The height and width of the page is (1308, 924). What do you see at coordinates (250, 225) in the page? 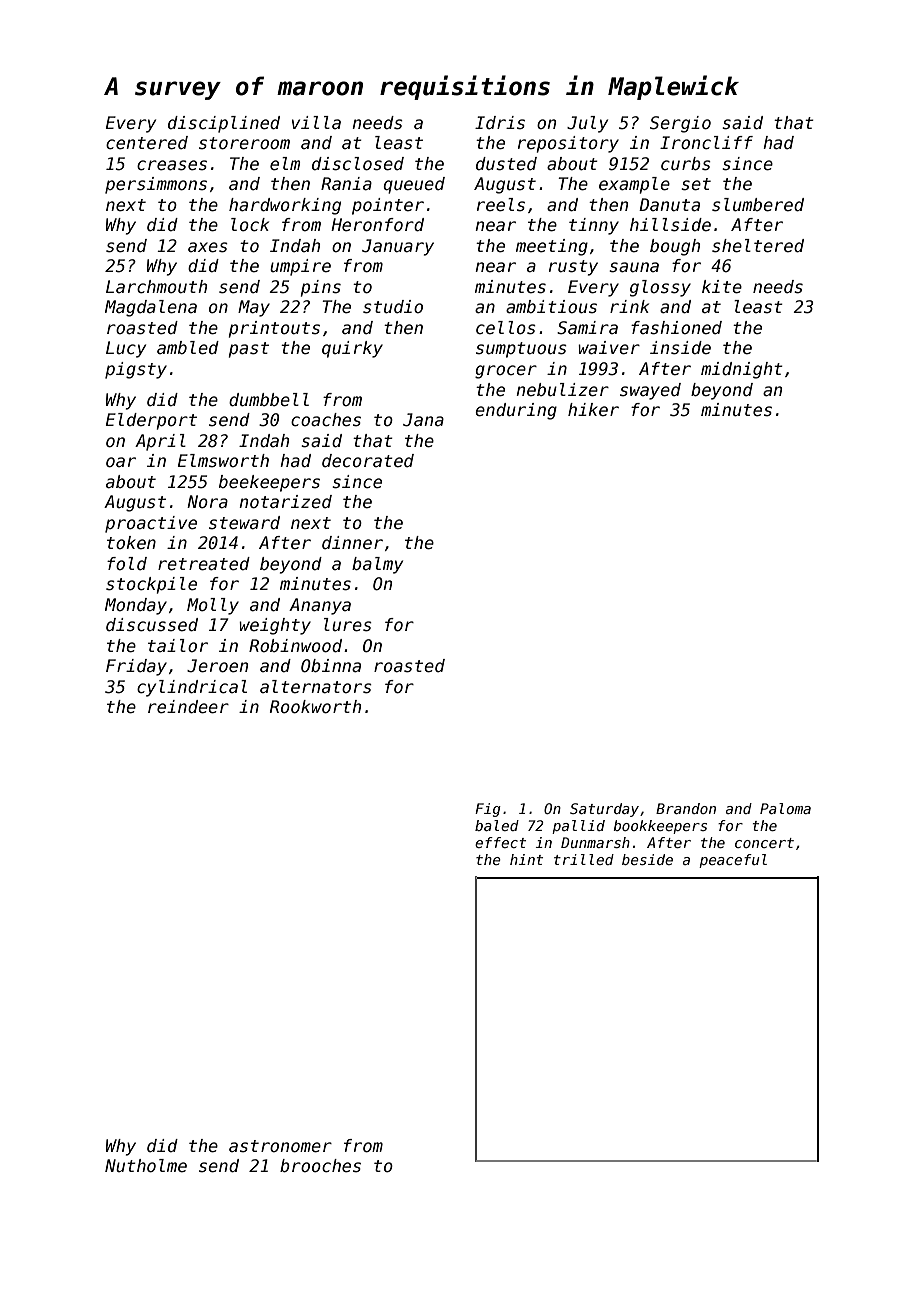
I see `lock` at bounding box center [250, 225].
